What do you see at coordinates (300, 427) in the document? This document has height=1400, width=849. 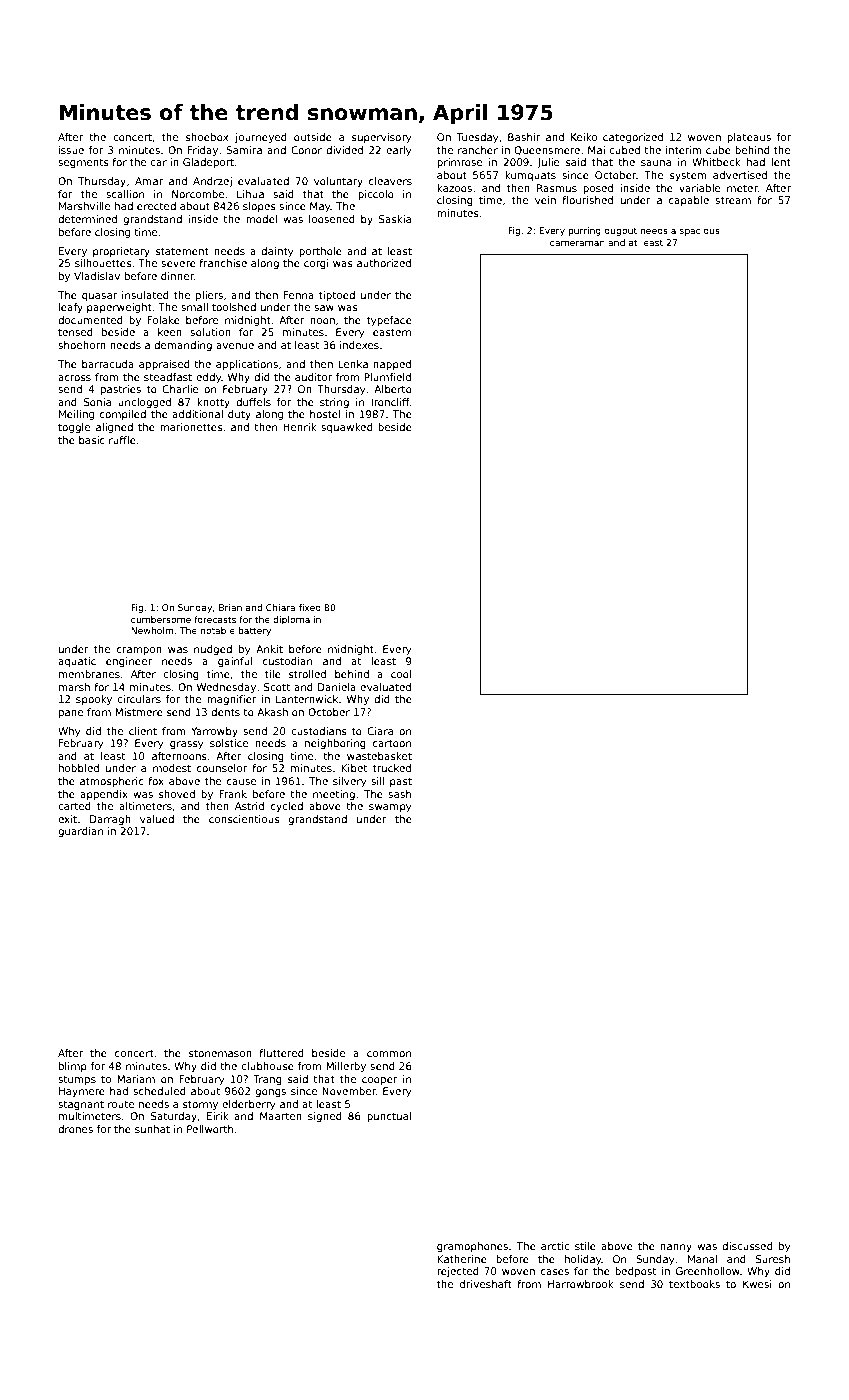 I see `Henrik` at bounding box center [300, 427].
